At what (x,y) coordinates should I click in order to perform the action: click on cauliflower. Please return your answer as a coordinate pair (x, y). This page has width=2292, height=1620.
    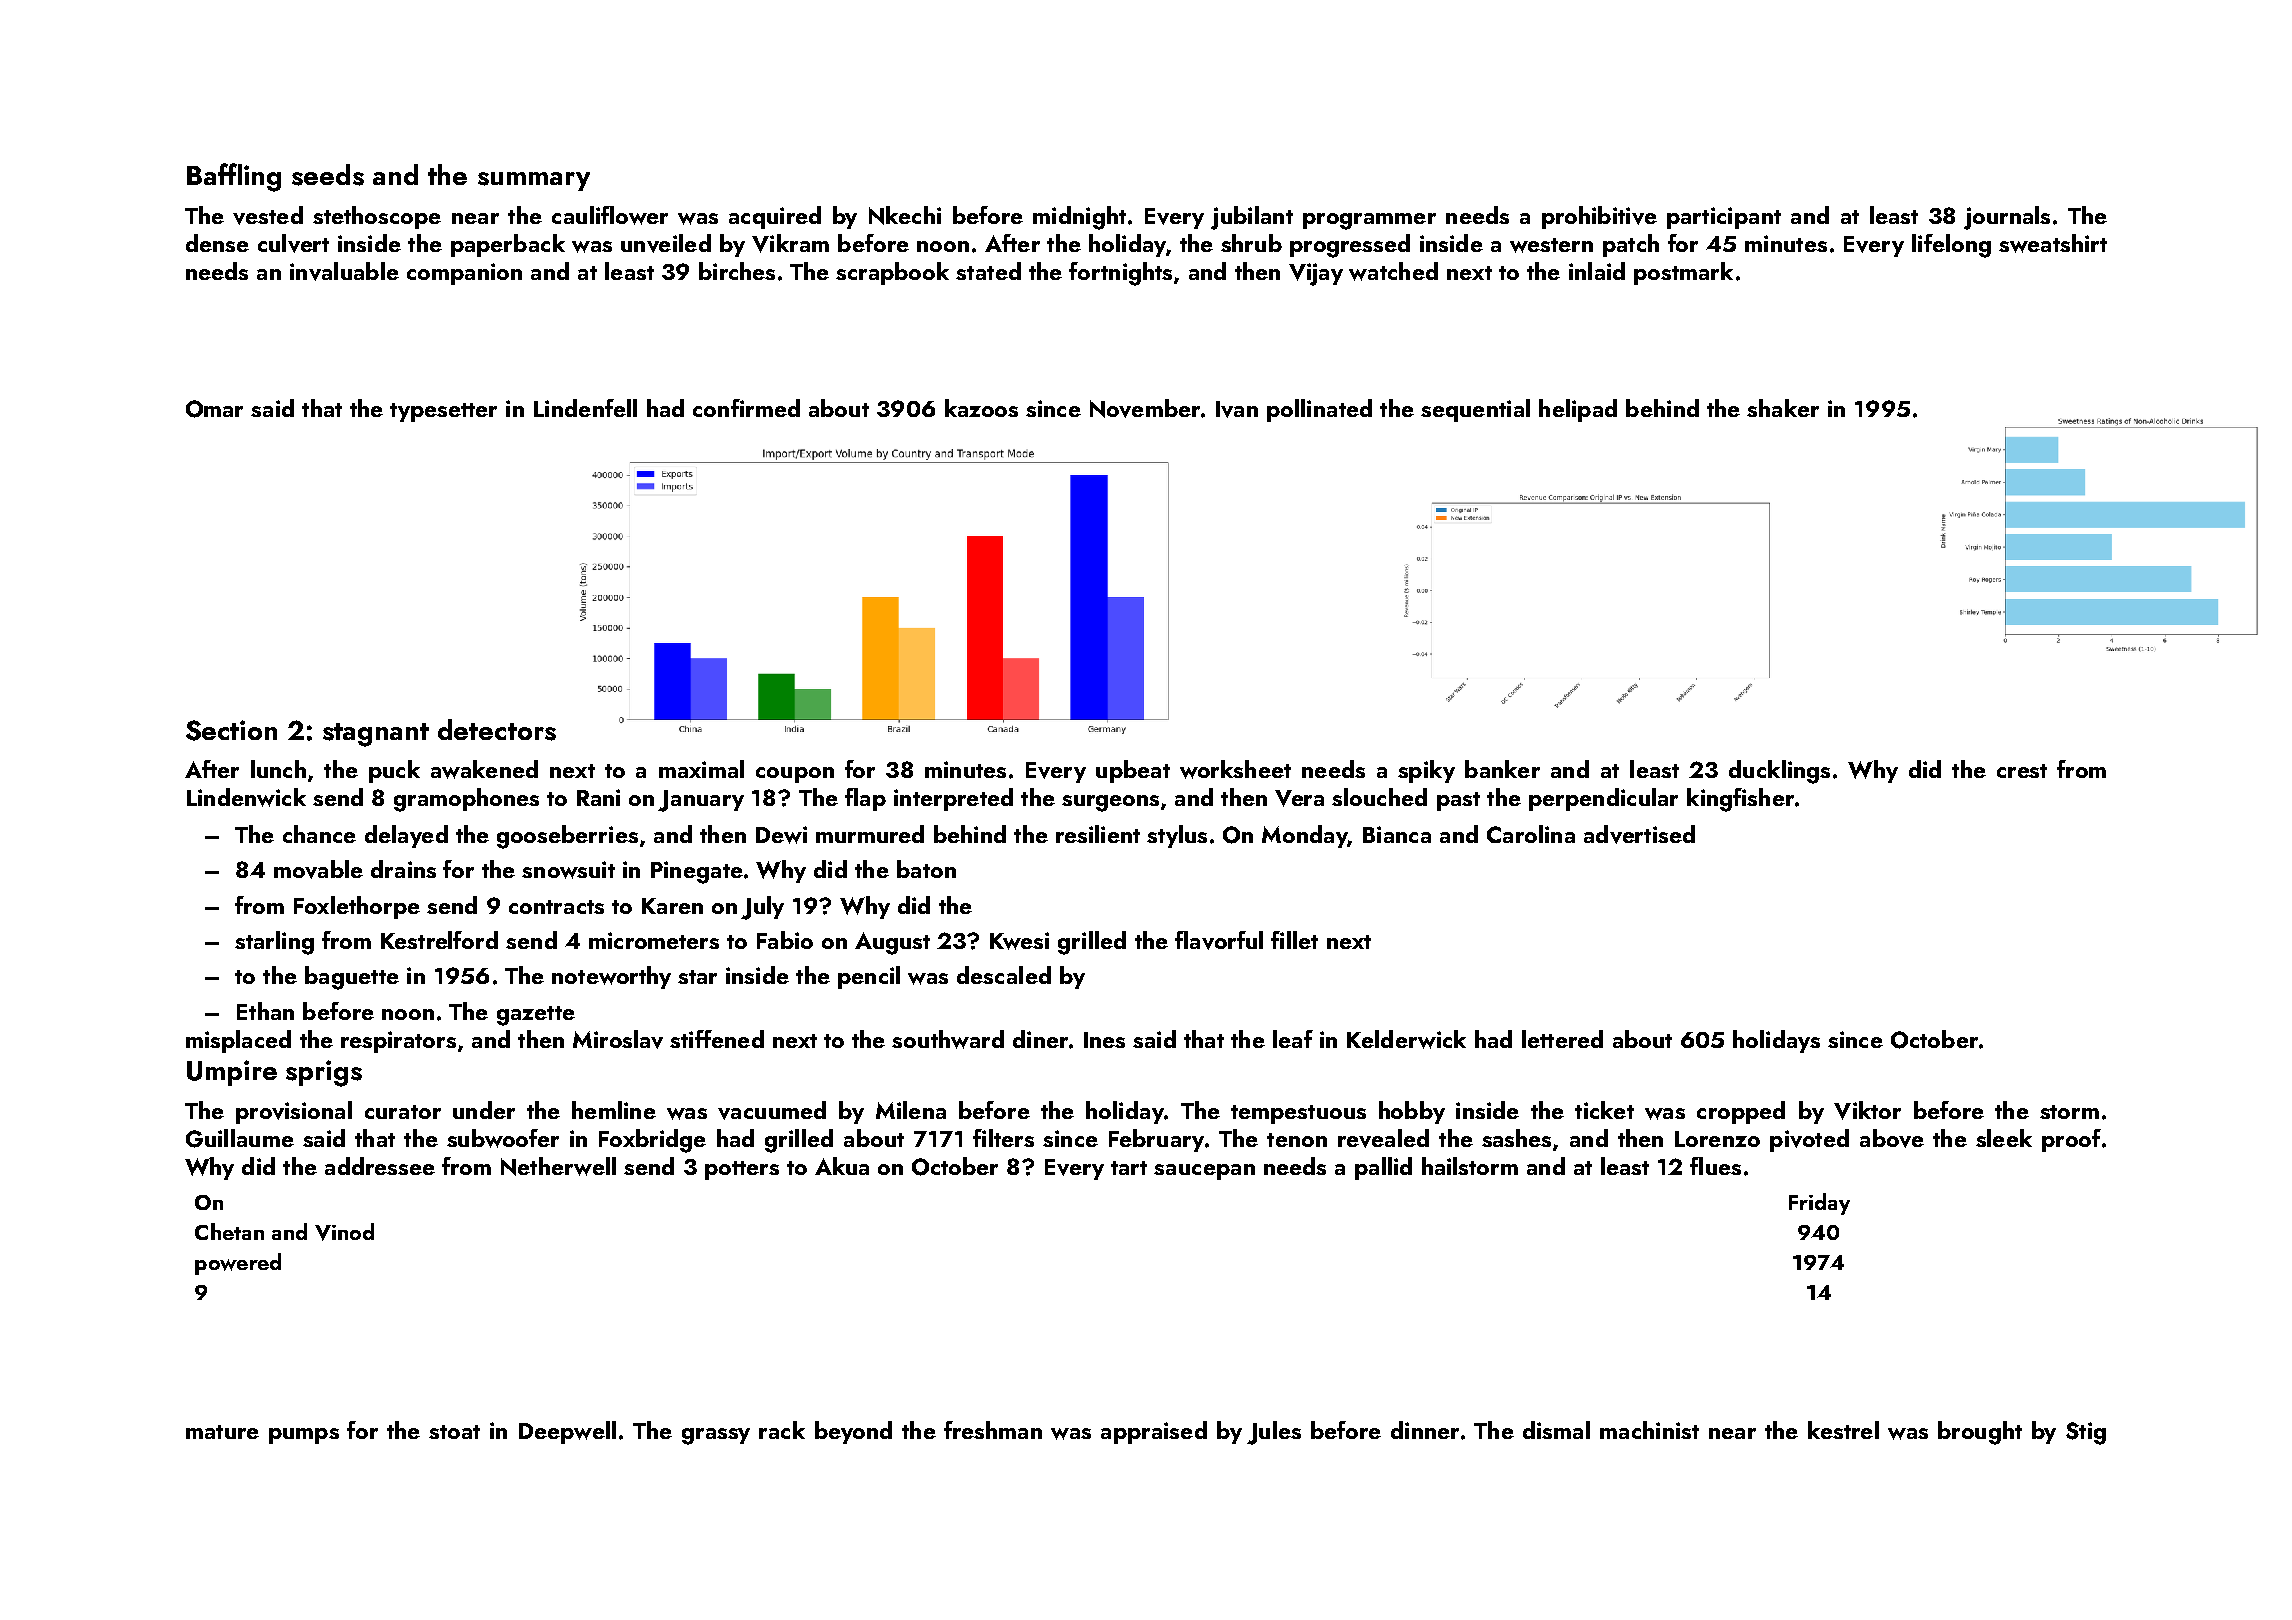
    Looking at the image, I should click on (610, 215).
